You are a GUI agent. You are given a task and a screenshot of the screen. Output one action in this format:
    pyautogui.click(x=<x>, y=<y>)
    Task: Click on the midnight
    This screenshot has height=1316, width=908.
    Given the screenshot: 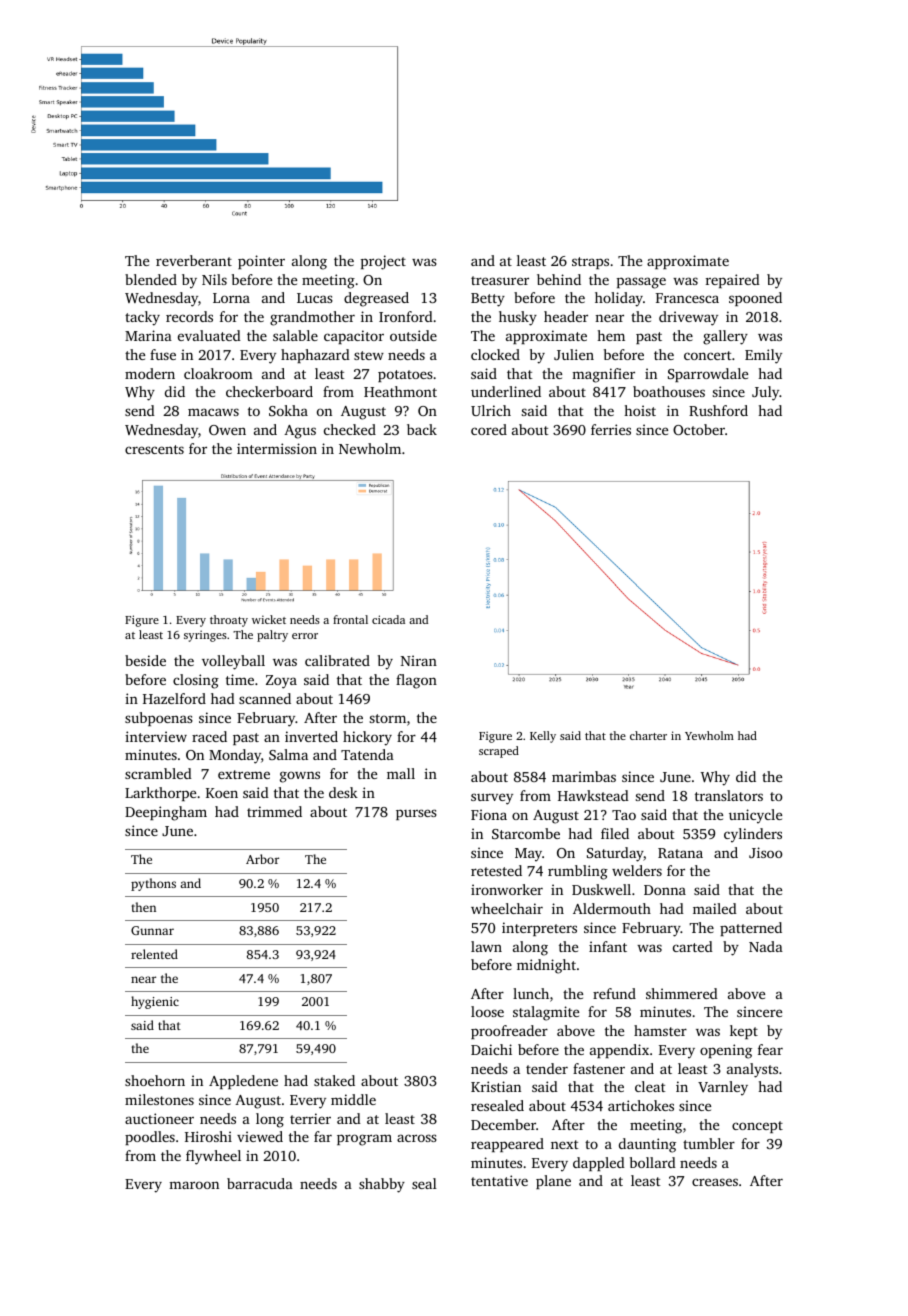 What is the action you would take?
    pyautogui.click(x=546, y=966)
